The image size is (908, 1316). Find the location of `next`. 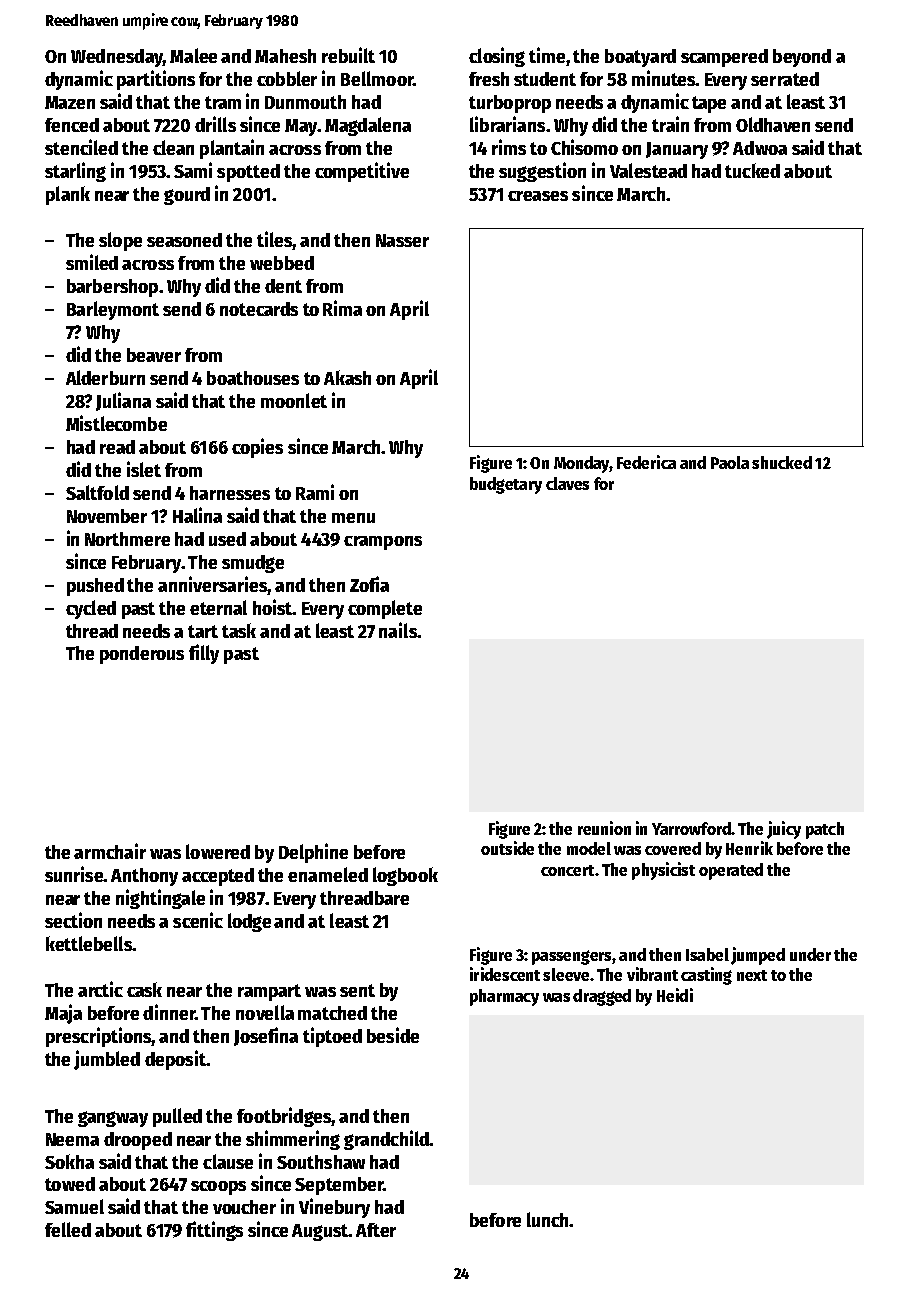

next is located at coordinates (752, 975).
